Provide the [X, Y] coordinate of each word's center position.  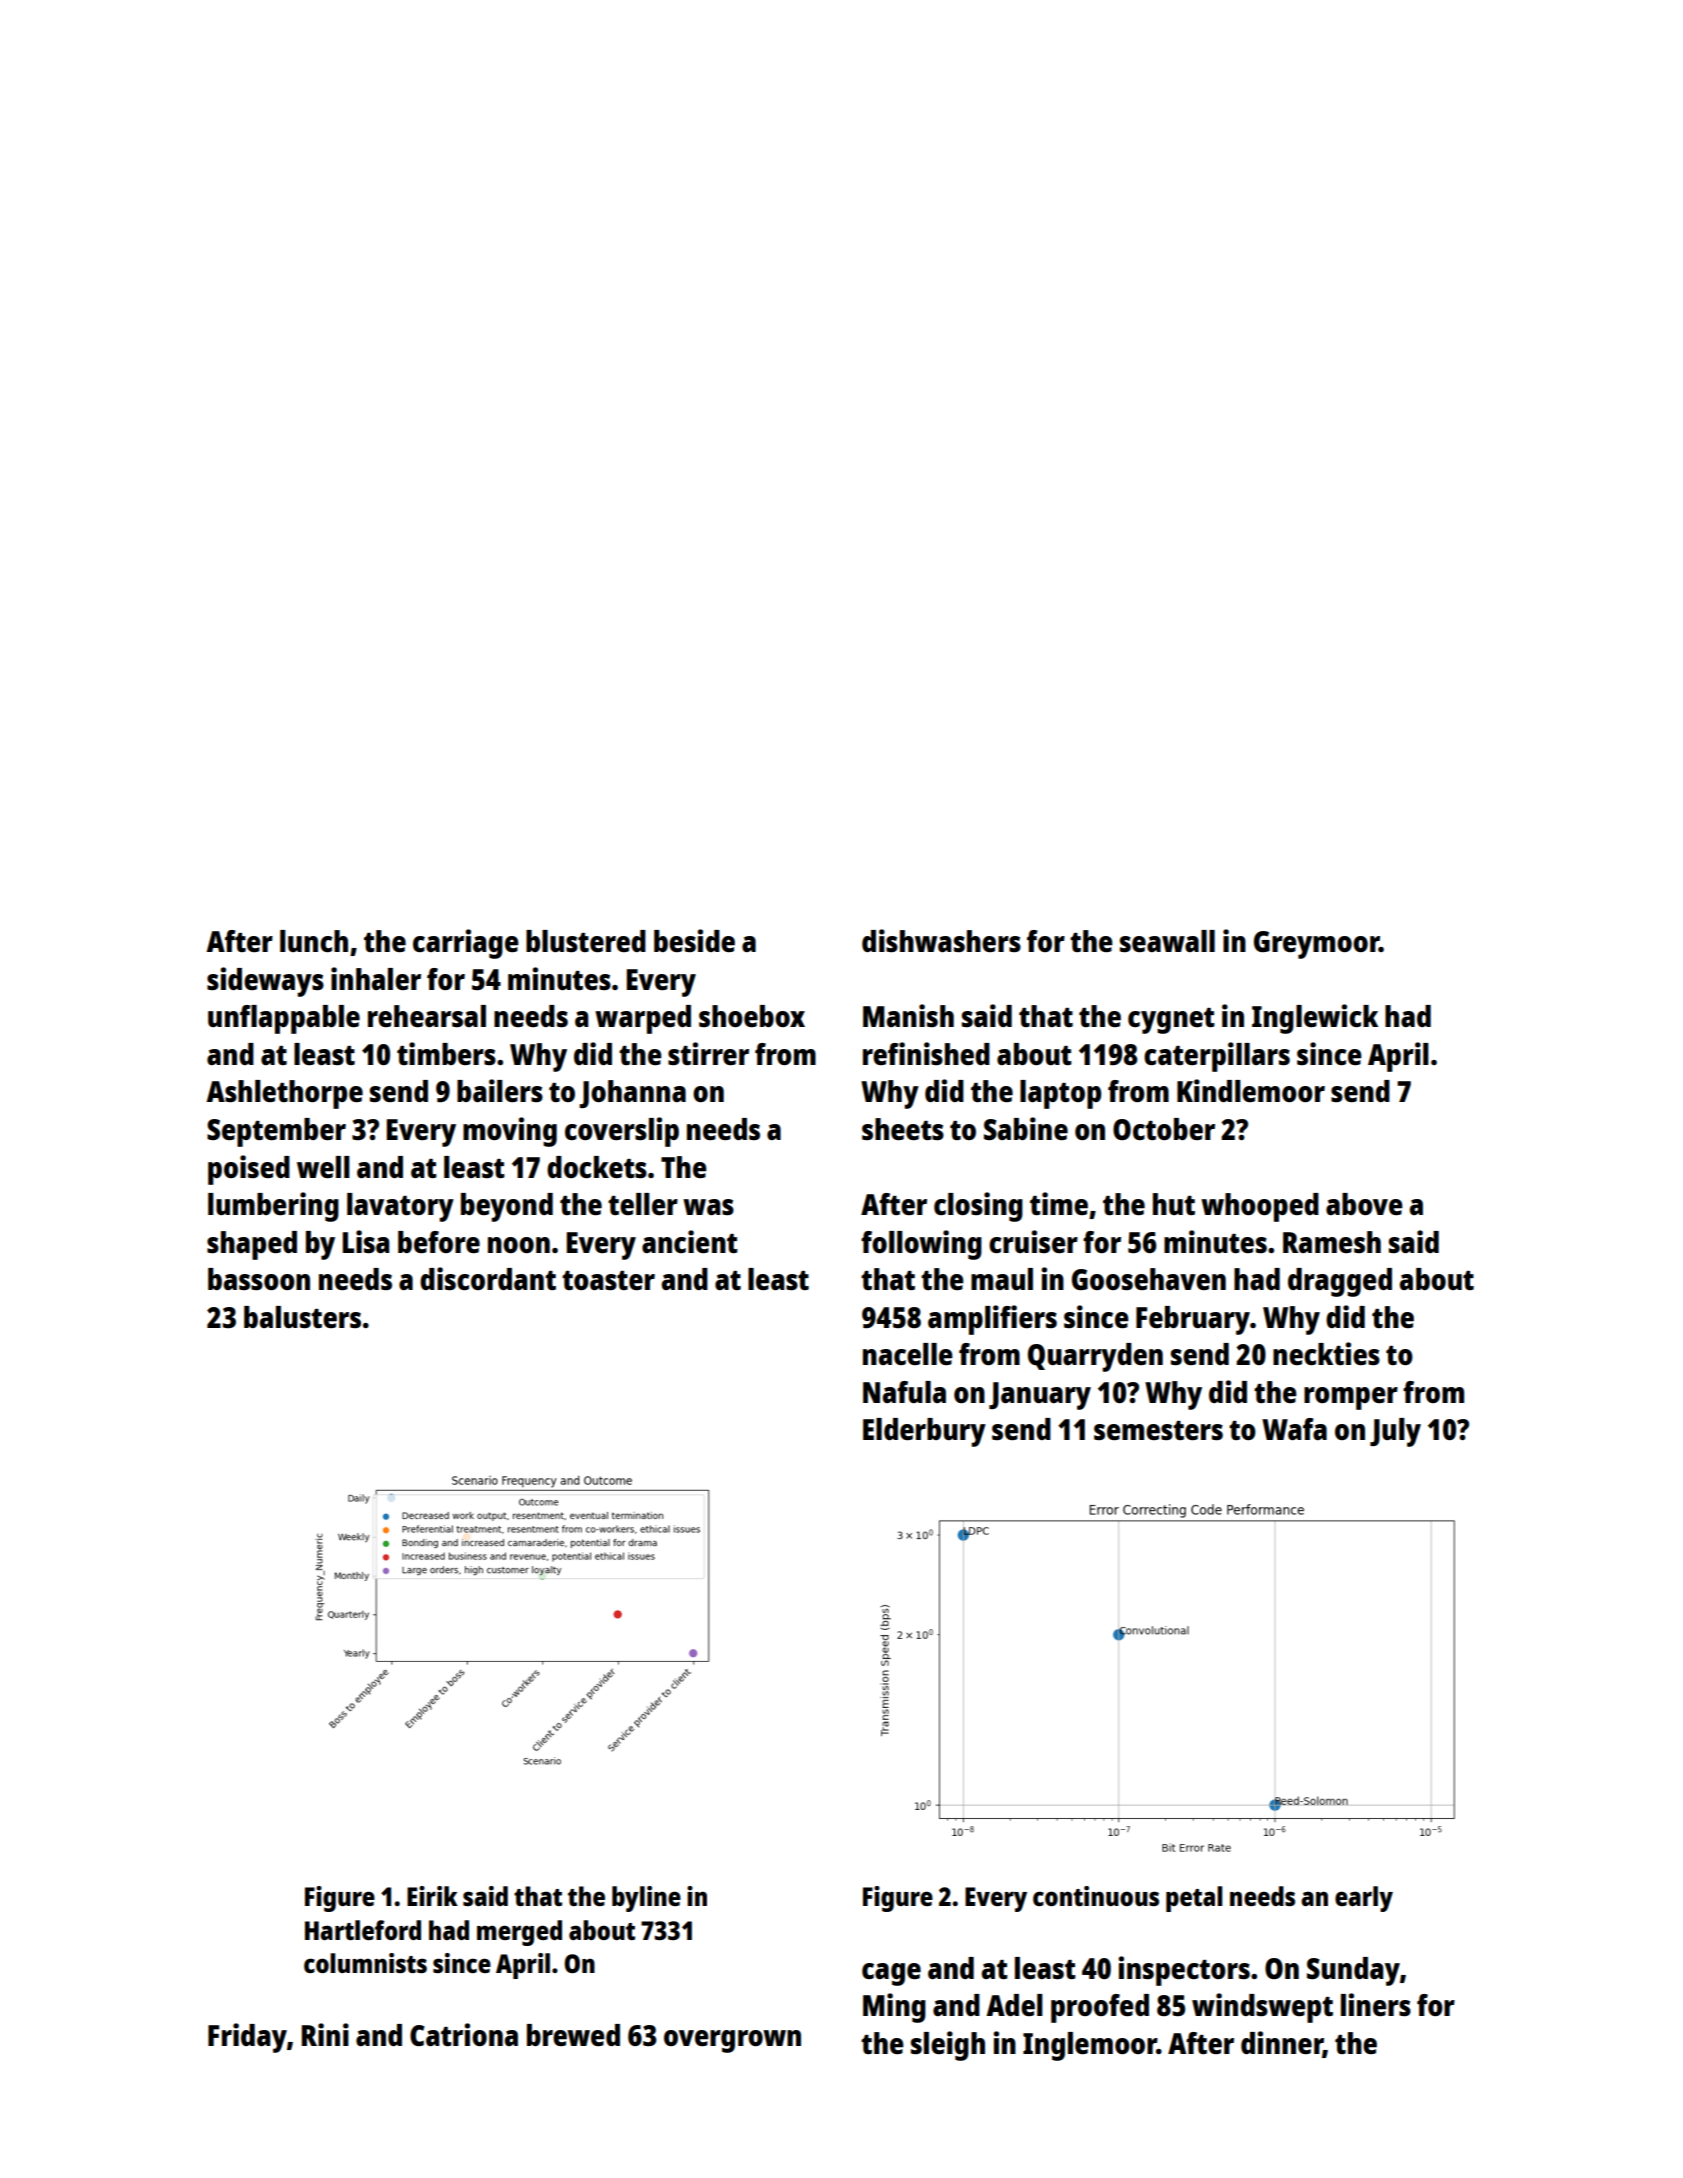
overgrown [732, 2041]
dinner [1282, 2044]
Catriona [464, 2034]
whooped [1260, 1207]
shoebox [752, 1016]
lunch [314, 941]
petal [1194, 1899]
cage [891, 1974]
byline [646, 1899]
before [439, 1242]
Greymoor [1316, 945]
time [1059, 1203]
